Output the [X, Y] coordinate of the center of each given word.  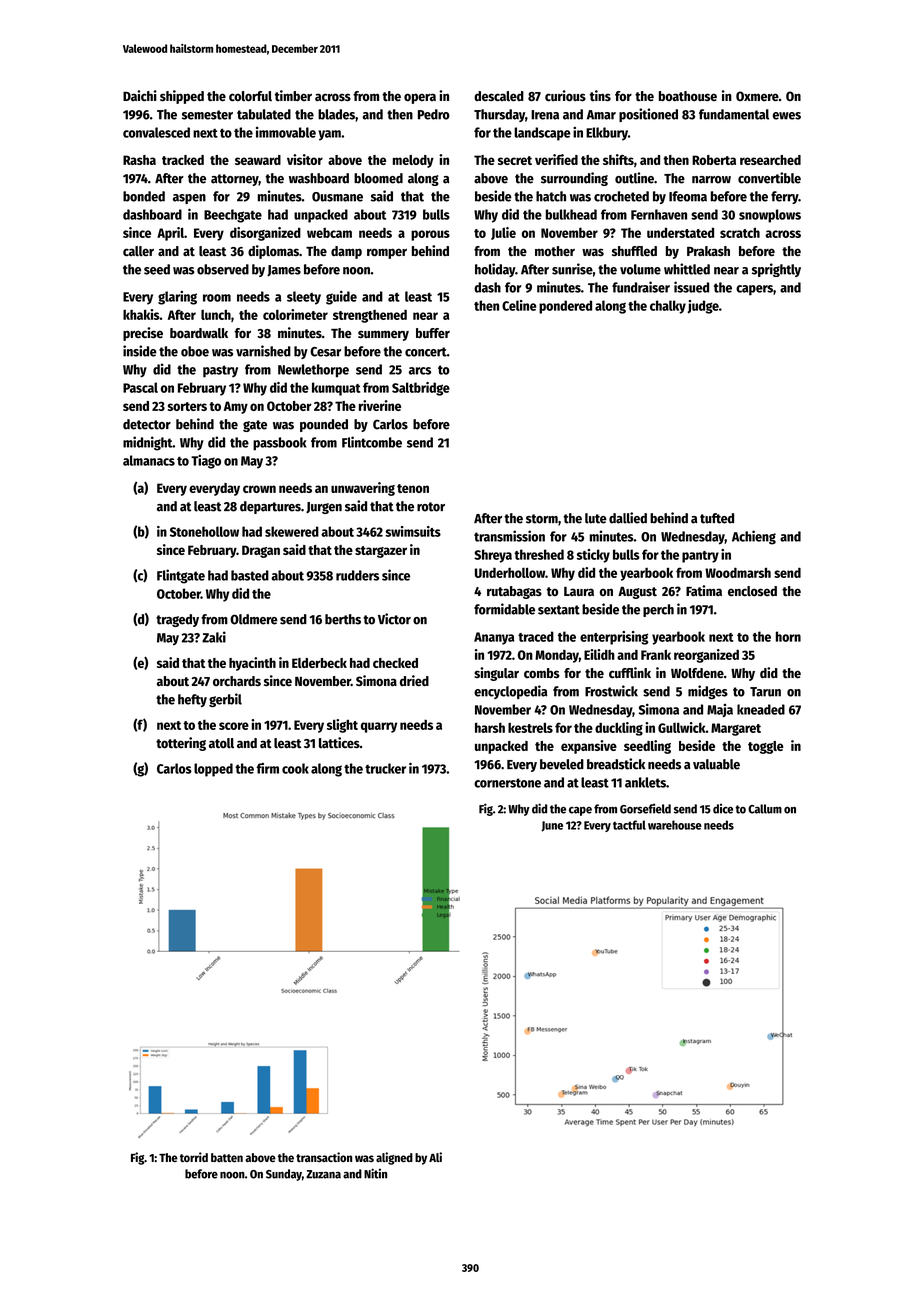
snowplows [770, 216]
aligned [394, 1158]
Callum [765, 809]
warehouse [675, 825]
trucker [385, 768]
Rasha [139, 160]
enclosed [752, 591]
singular [496, 674]
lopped [213, 770]
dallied [628, 518]
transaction [324, 1157]
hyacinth [252, 664]
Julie [503, 233]
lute [596, 518]
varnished [263, 351]
